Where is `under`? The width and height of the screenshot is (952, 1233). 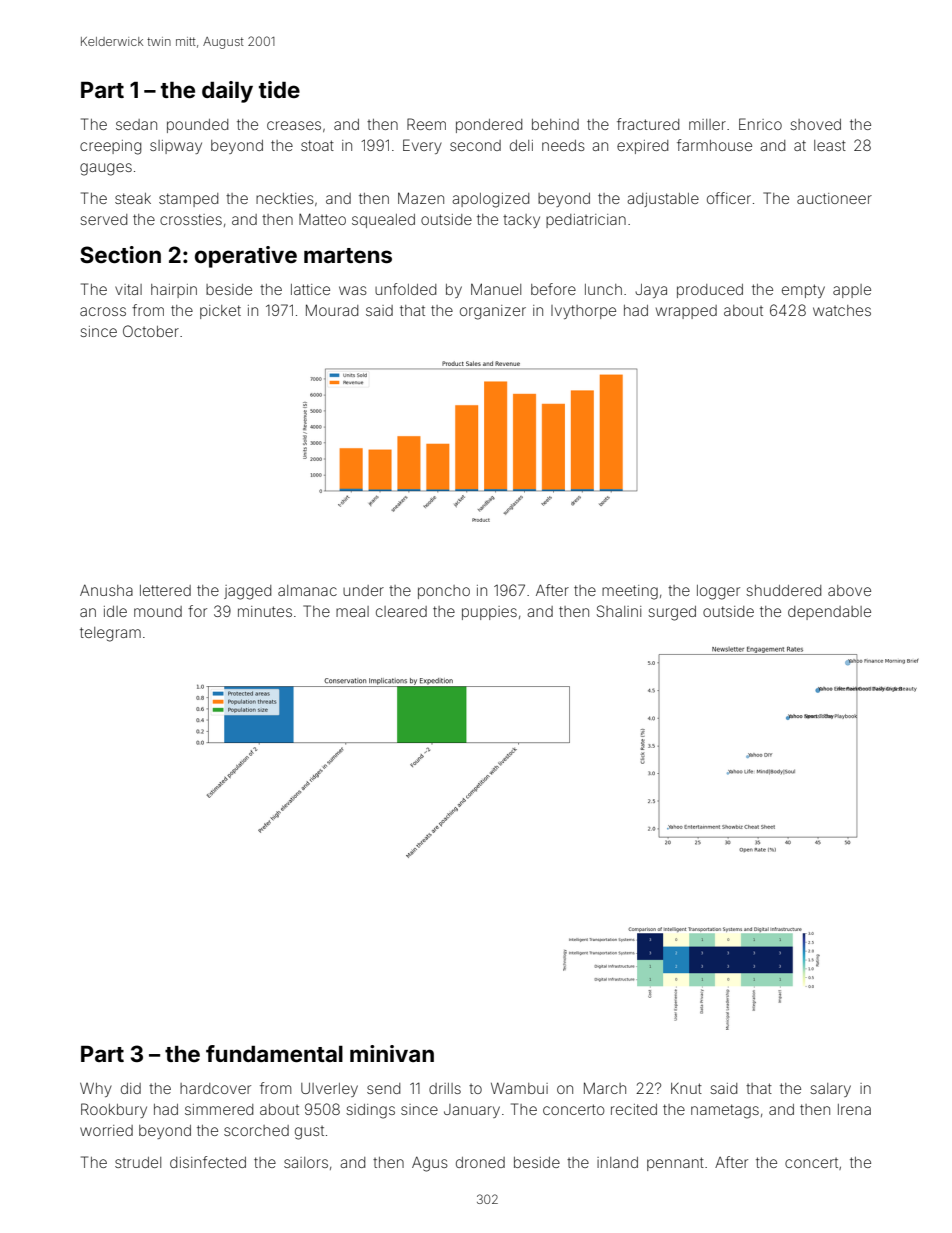 under is located at coordinates (363, 590).
